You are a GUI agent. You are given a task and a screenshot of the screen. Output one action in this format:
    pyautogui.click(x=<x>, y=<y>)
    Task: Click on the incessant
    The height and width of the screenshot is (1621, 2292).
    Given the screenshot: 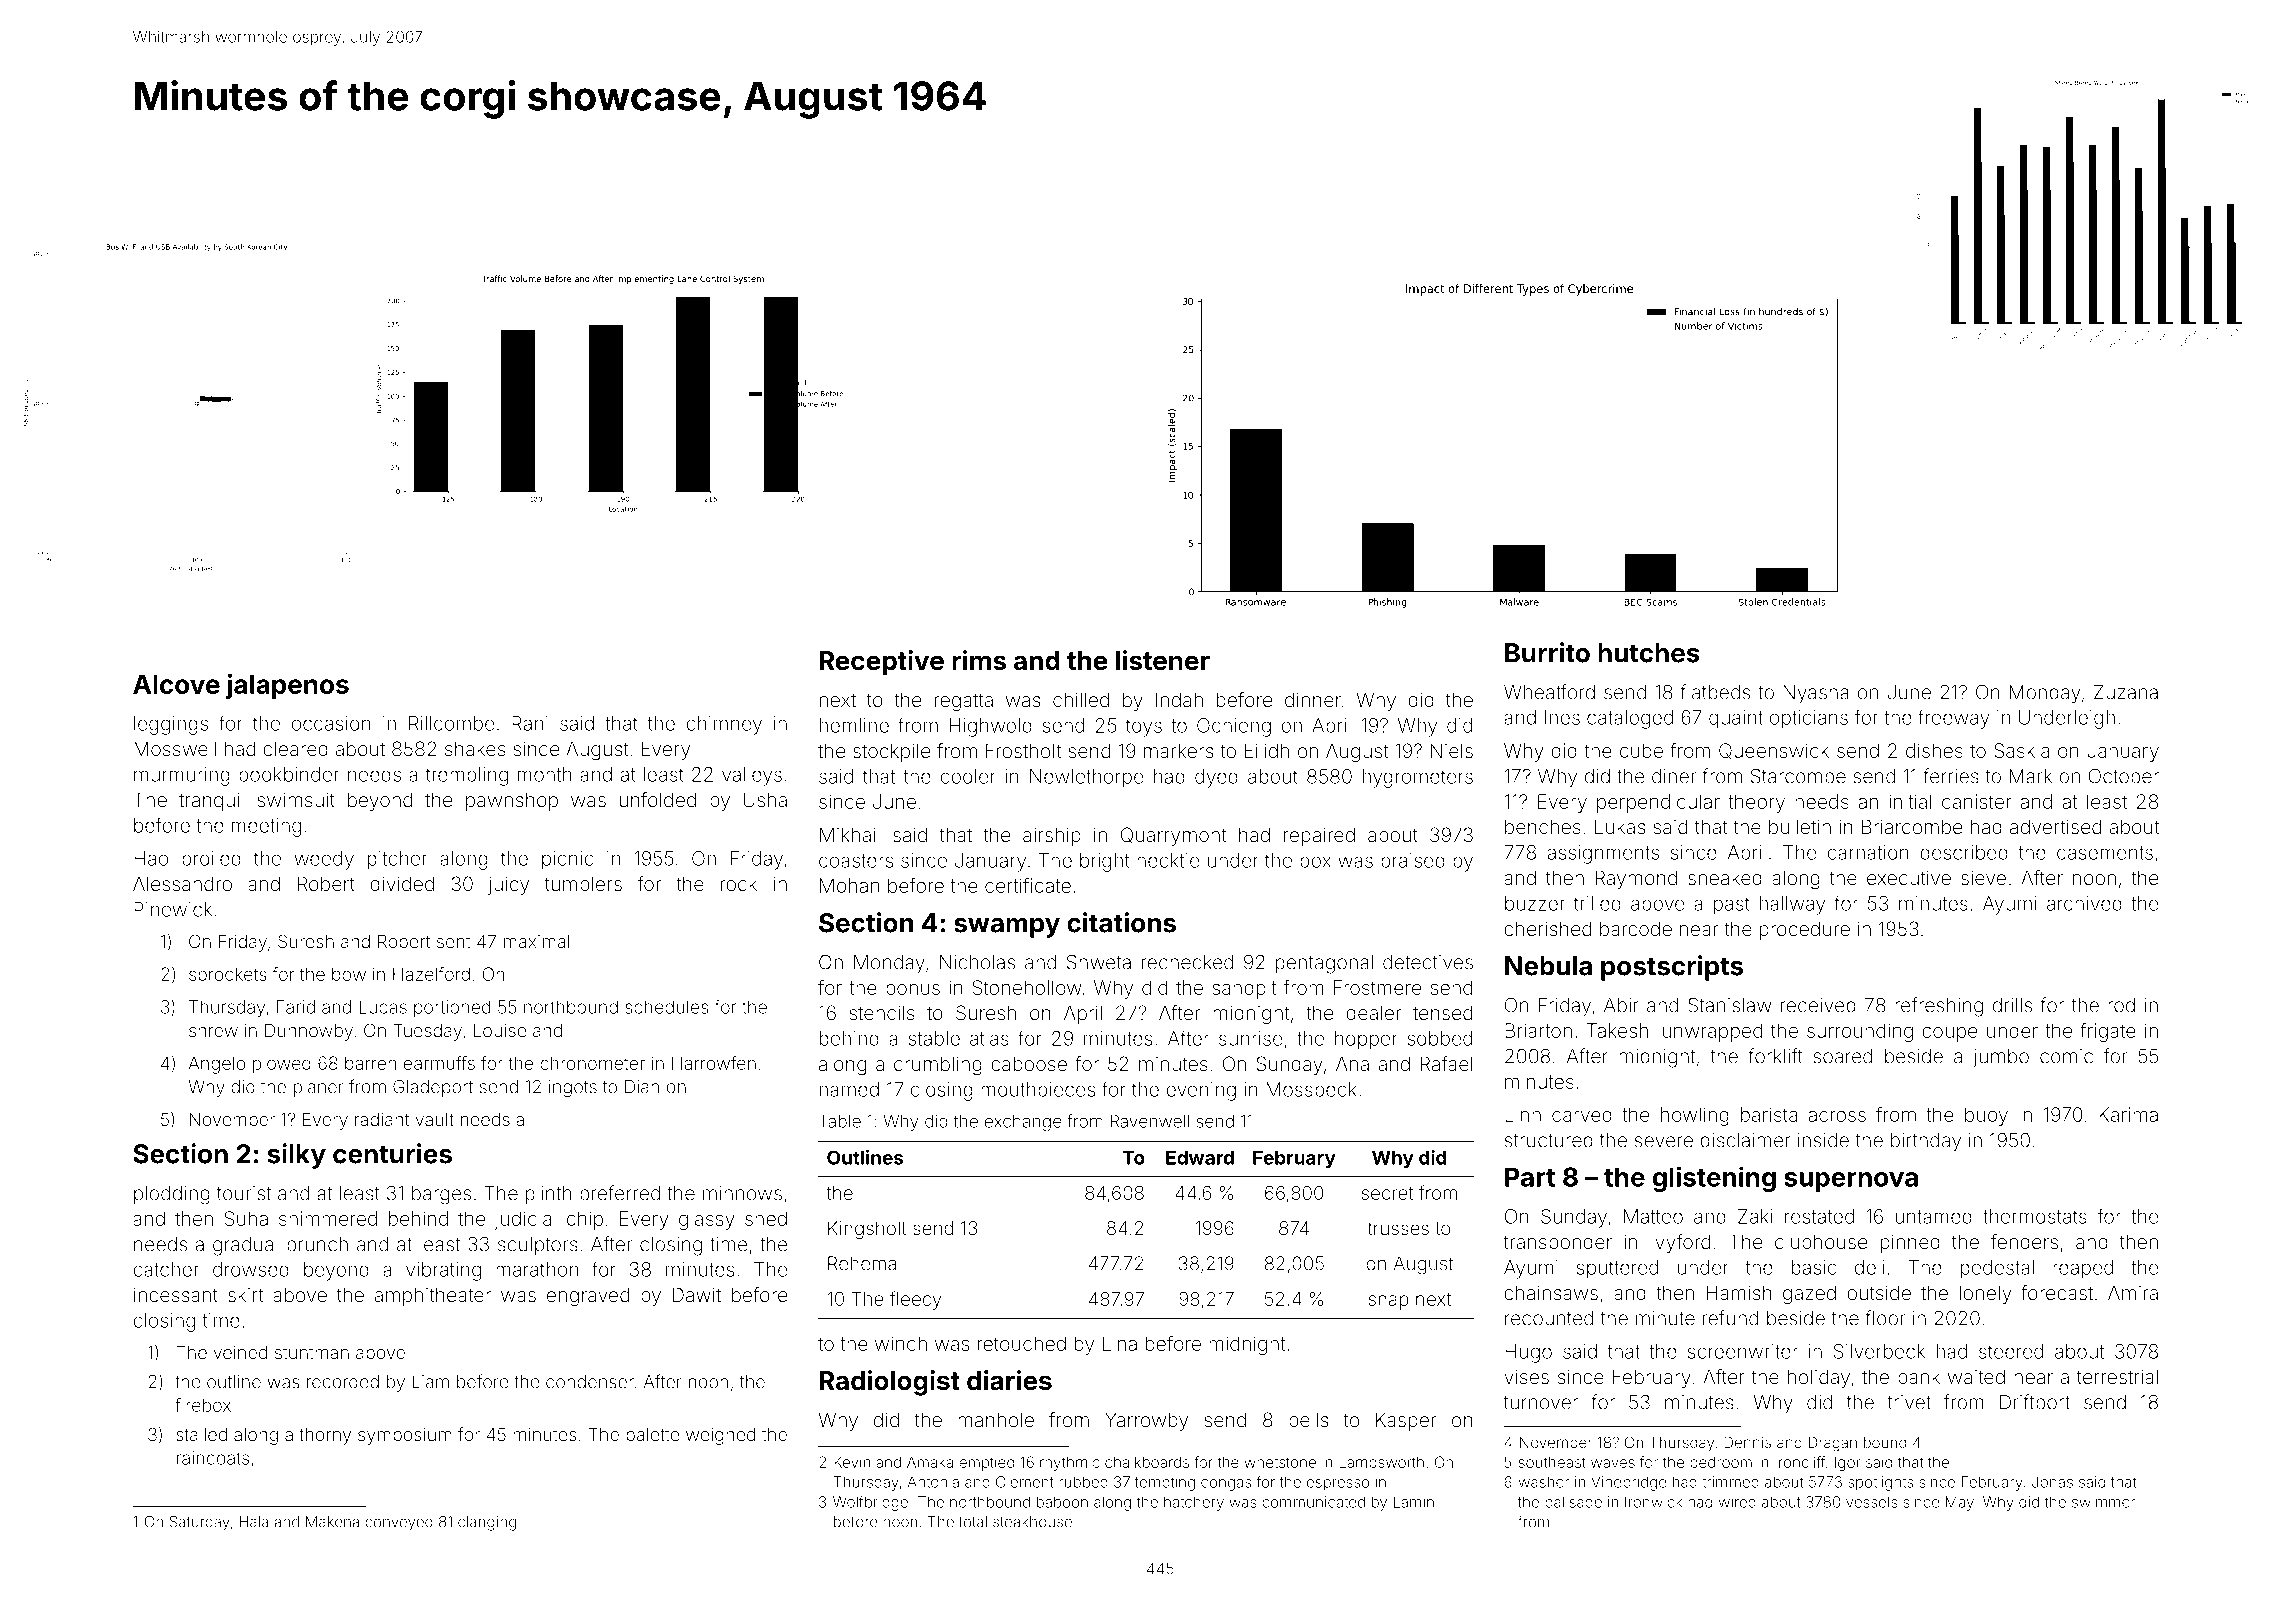 What is the action you would take?
    pyautogui.click(x=176, y=1294)
